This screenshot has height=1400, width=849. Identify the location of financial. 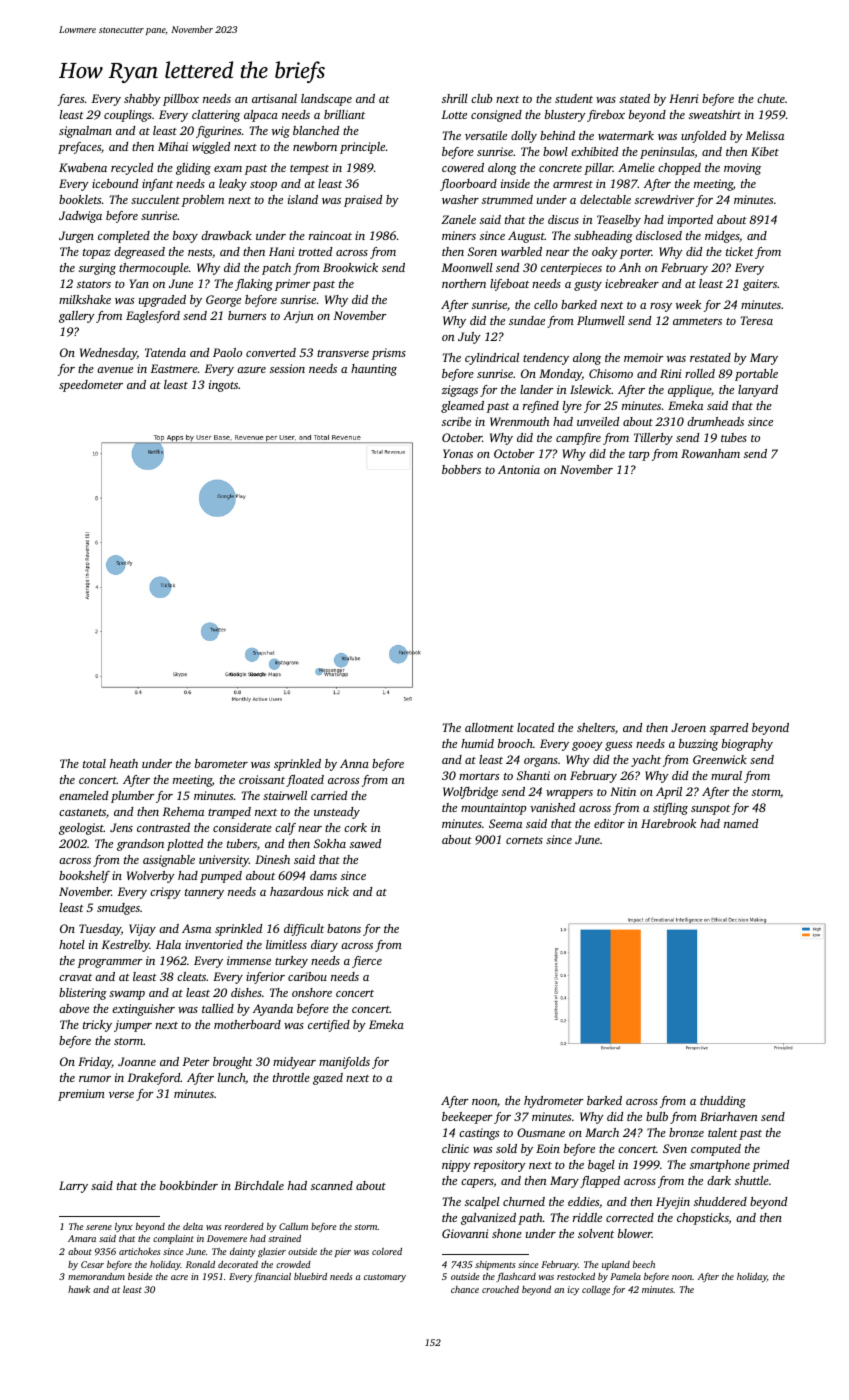
(272, 1277).
